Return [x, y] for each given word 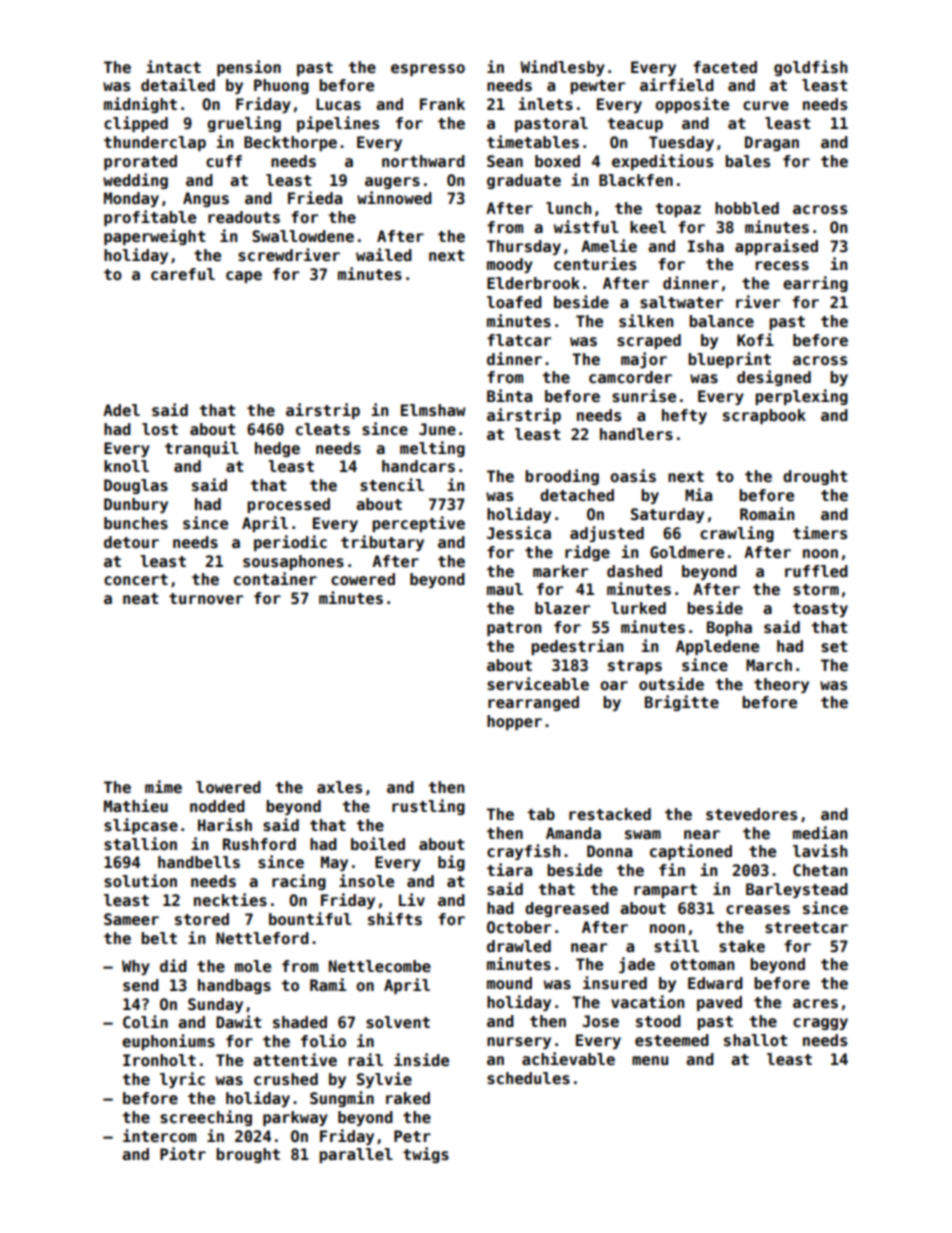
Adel [121, 410]
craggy [820, 1024]
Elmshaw [433, 410]
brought [248, 1155]
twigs [426, 1155]
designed [774, 378]
